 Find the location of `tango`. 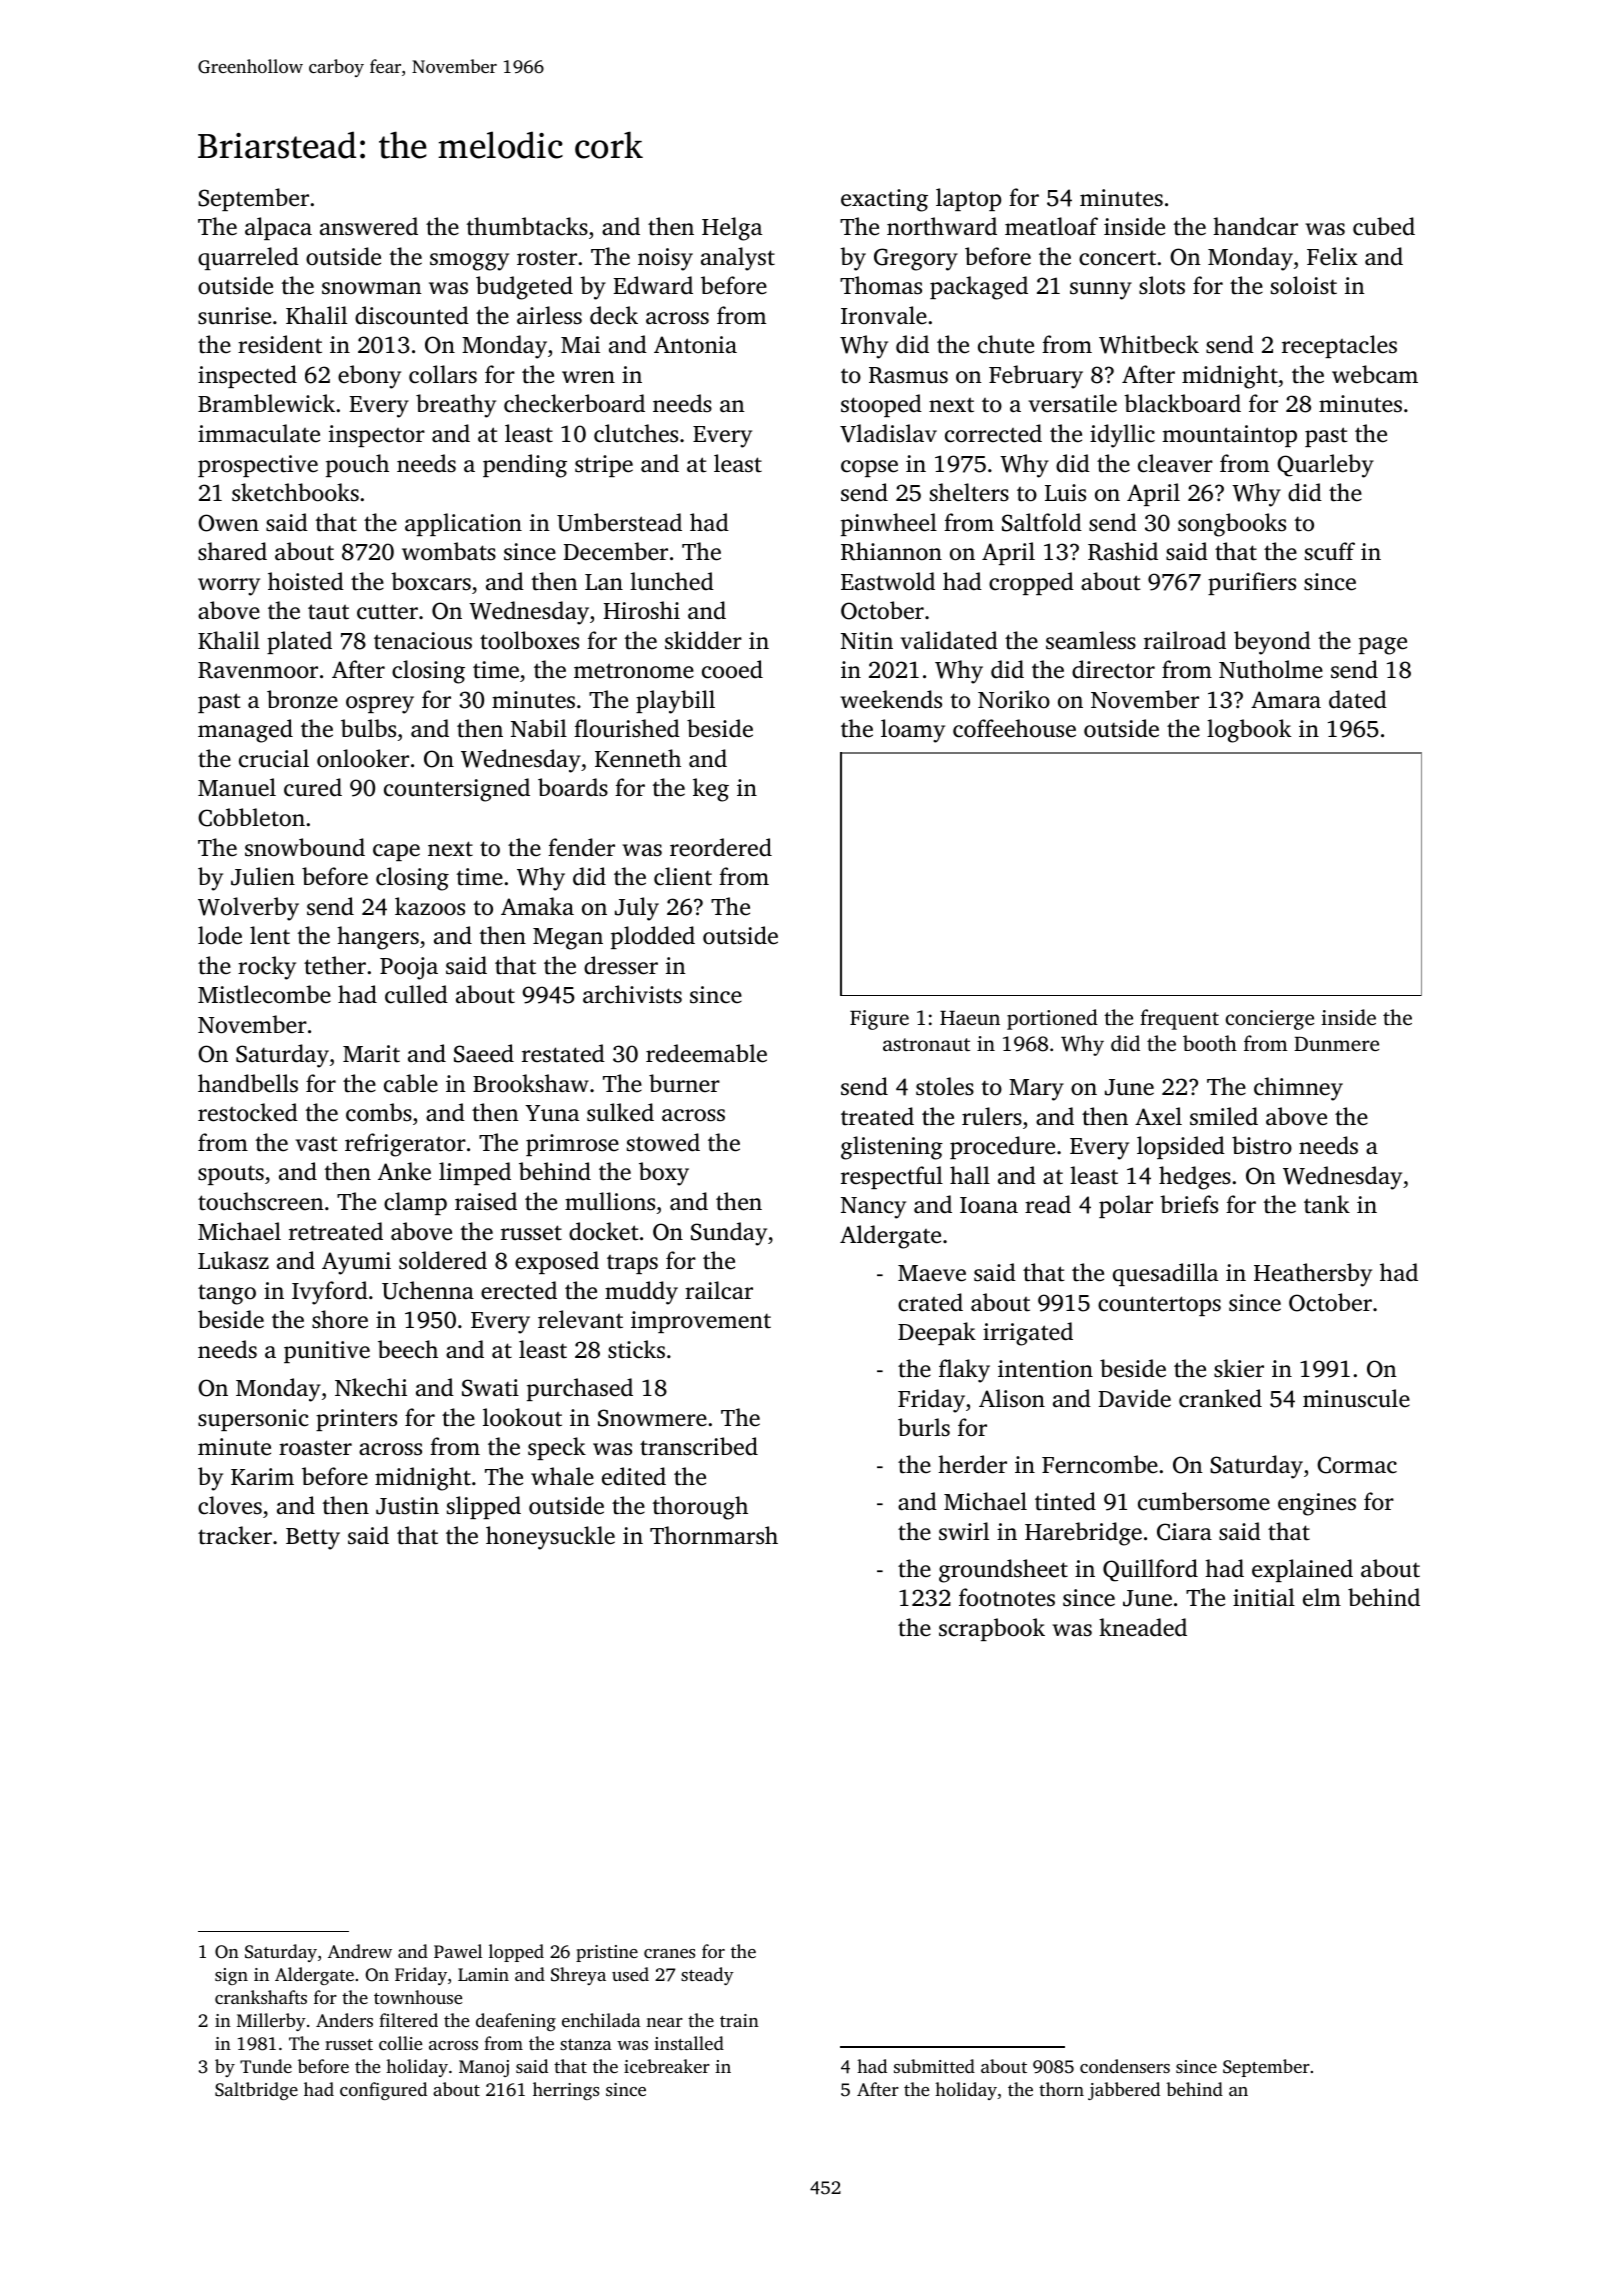

tango is located at coordinates (227, 1294).
